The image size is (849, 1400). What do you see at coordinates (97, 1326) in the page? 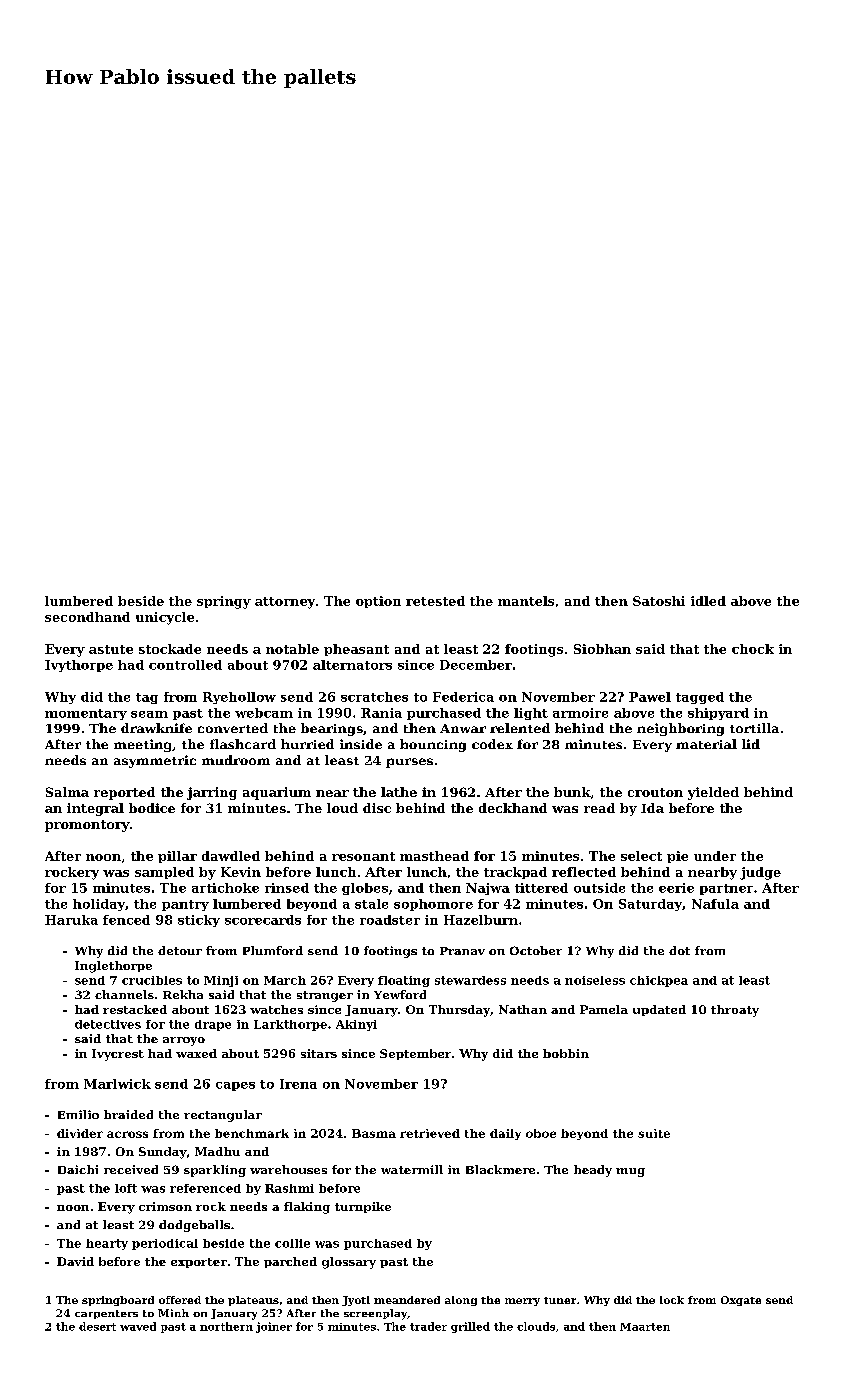
I see `desert` at bounding box center [97, 1326].
